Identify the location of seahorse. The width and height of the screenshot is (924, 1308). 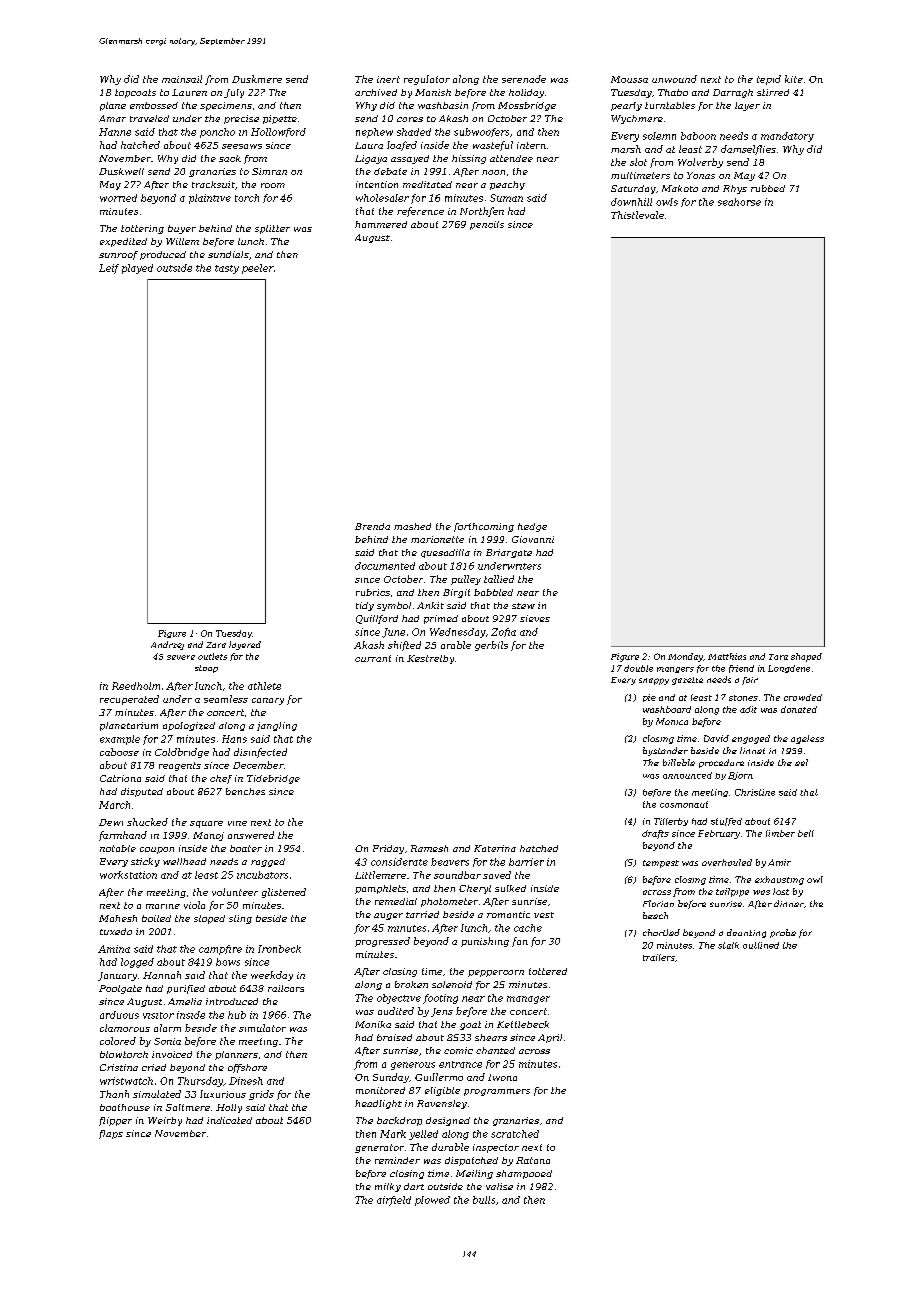
(739, 202).
